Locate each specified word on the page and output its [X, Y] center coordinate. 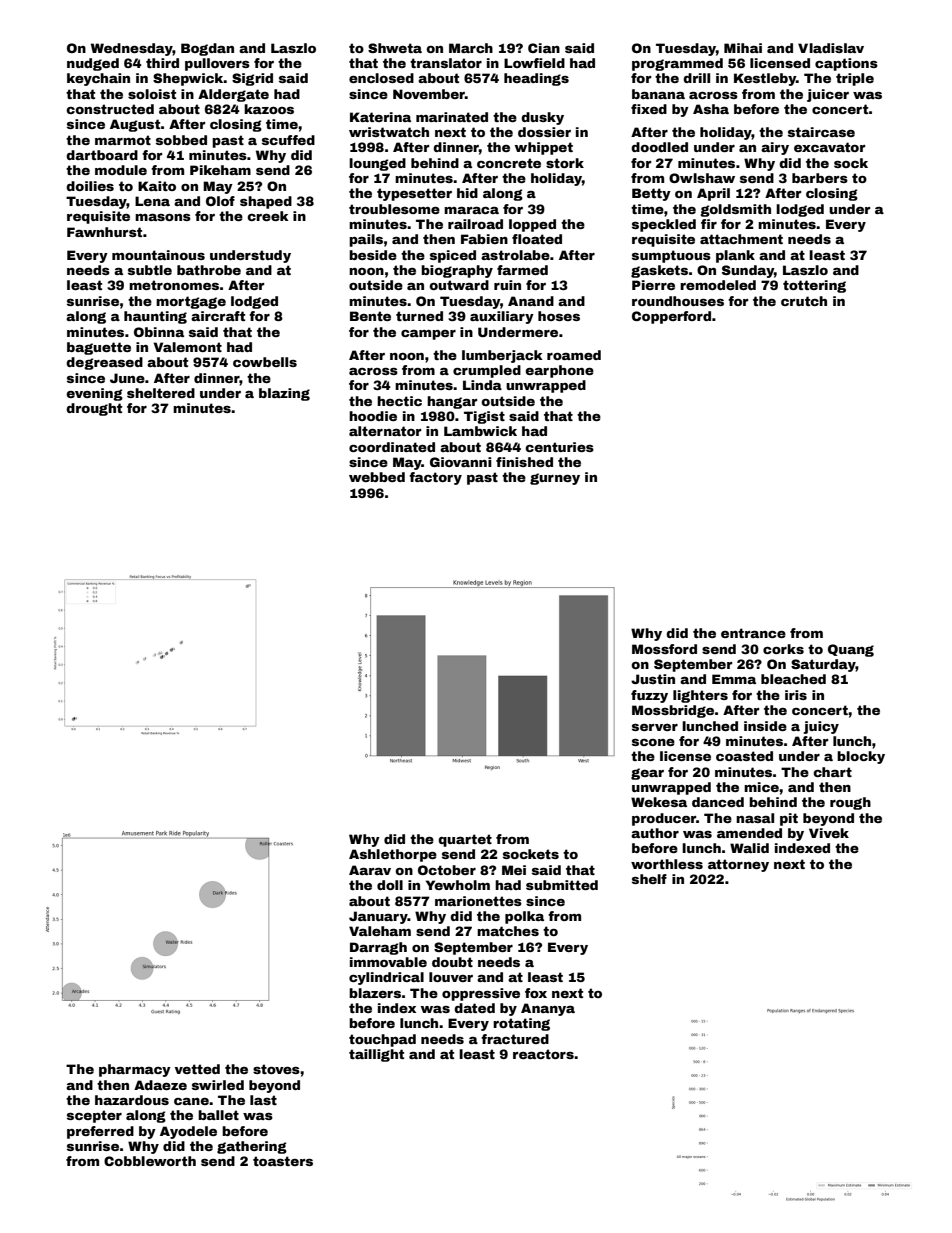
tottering [814, 286]
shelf [649, 879]
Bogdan [207, 49]
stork [565, 163]
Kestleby [765, 79]
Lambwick [480, 431]
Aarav [370, 870]
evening [94, 394]
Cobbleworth [150, 1161]
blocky [861, 757]
